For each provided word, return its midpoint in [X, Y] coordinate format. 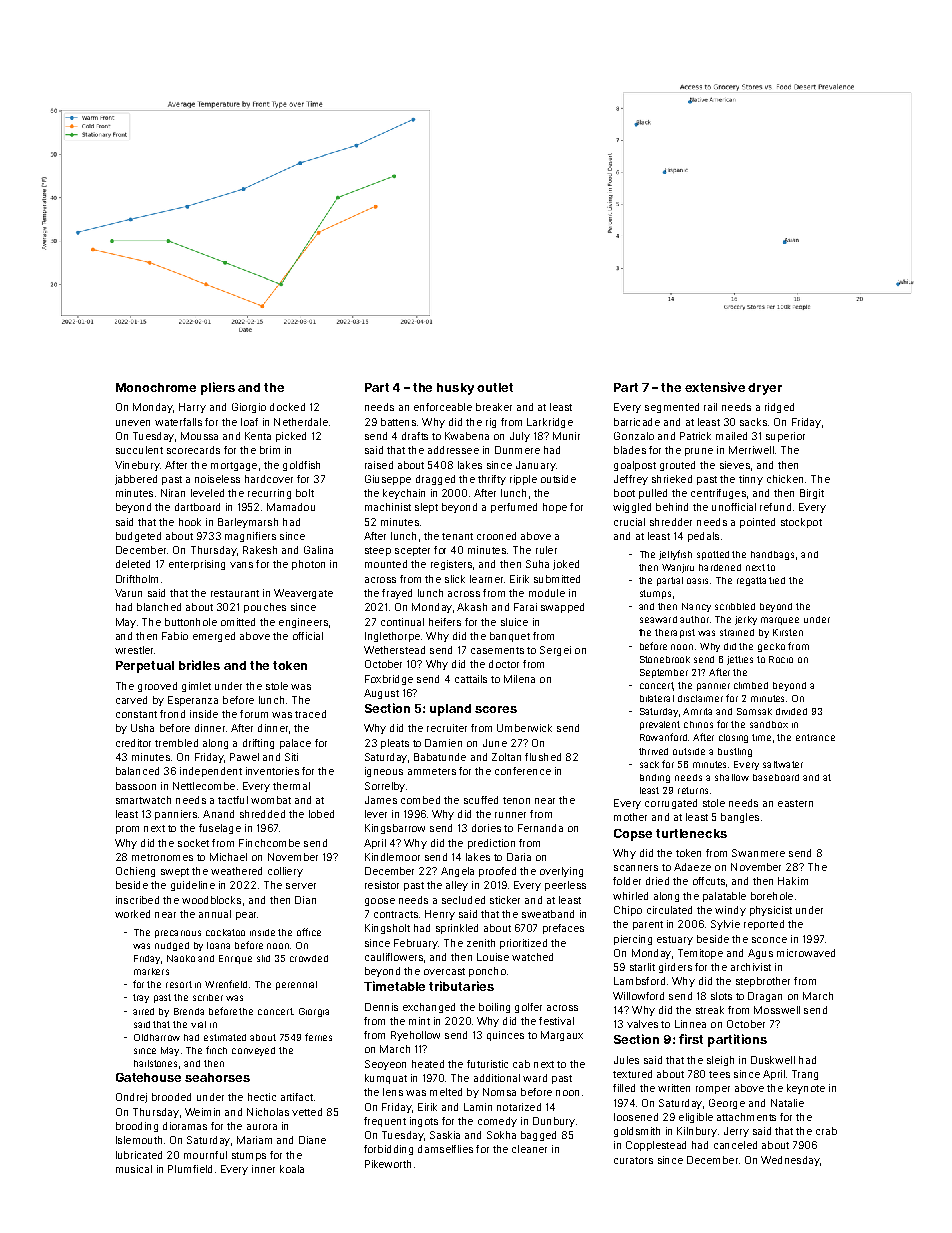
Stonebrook [665, 659]
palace [295, 744]
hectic [262, 1097]
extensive [715, 387]
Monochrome [156, 387]
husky [455, 389]
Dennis [381, 1007]
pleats [395, 744]
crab [826, 1131]
